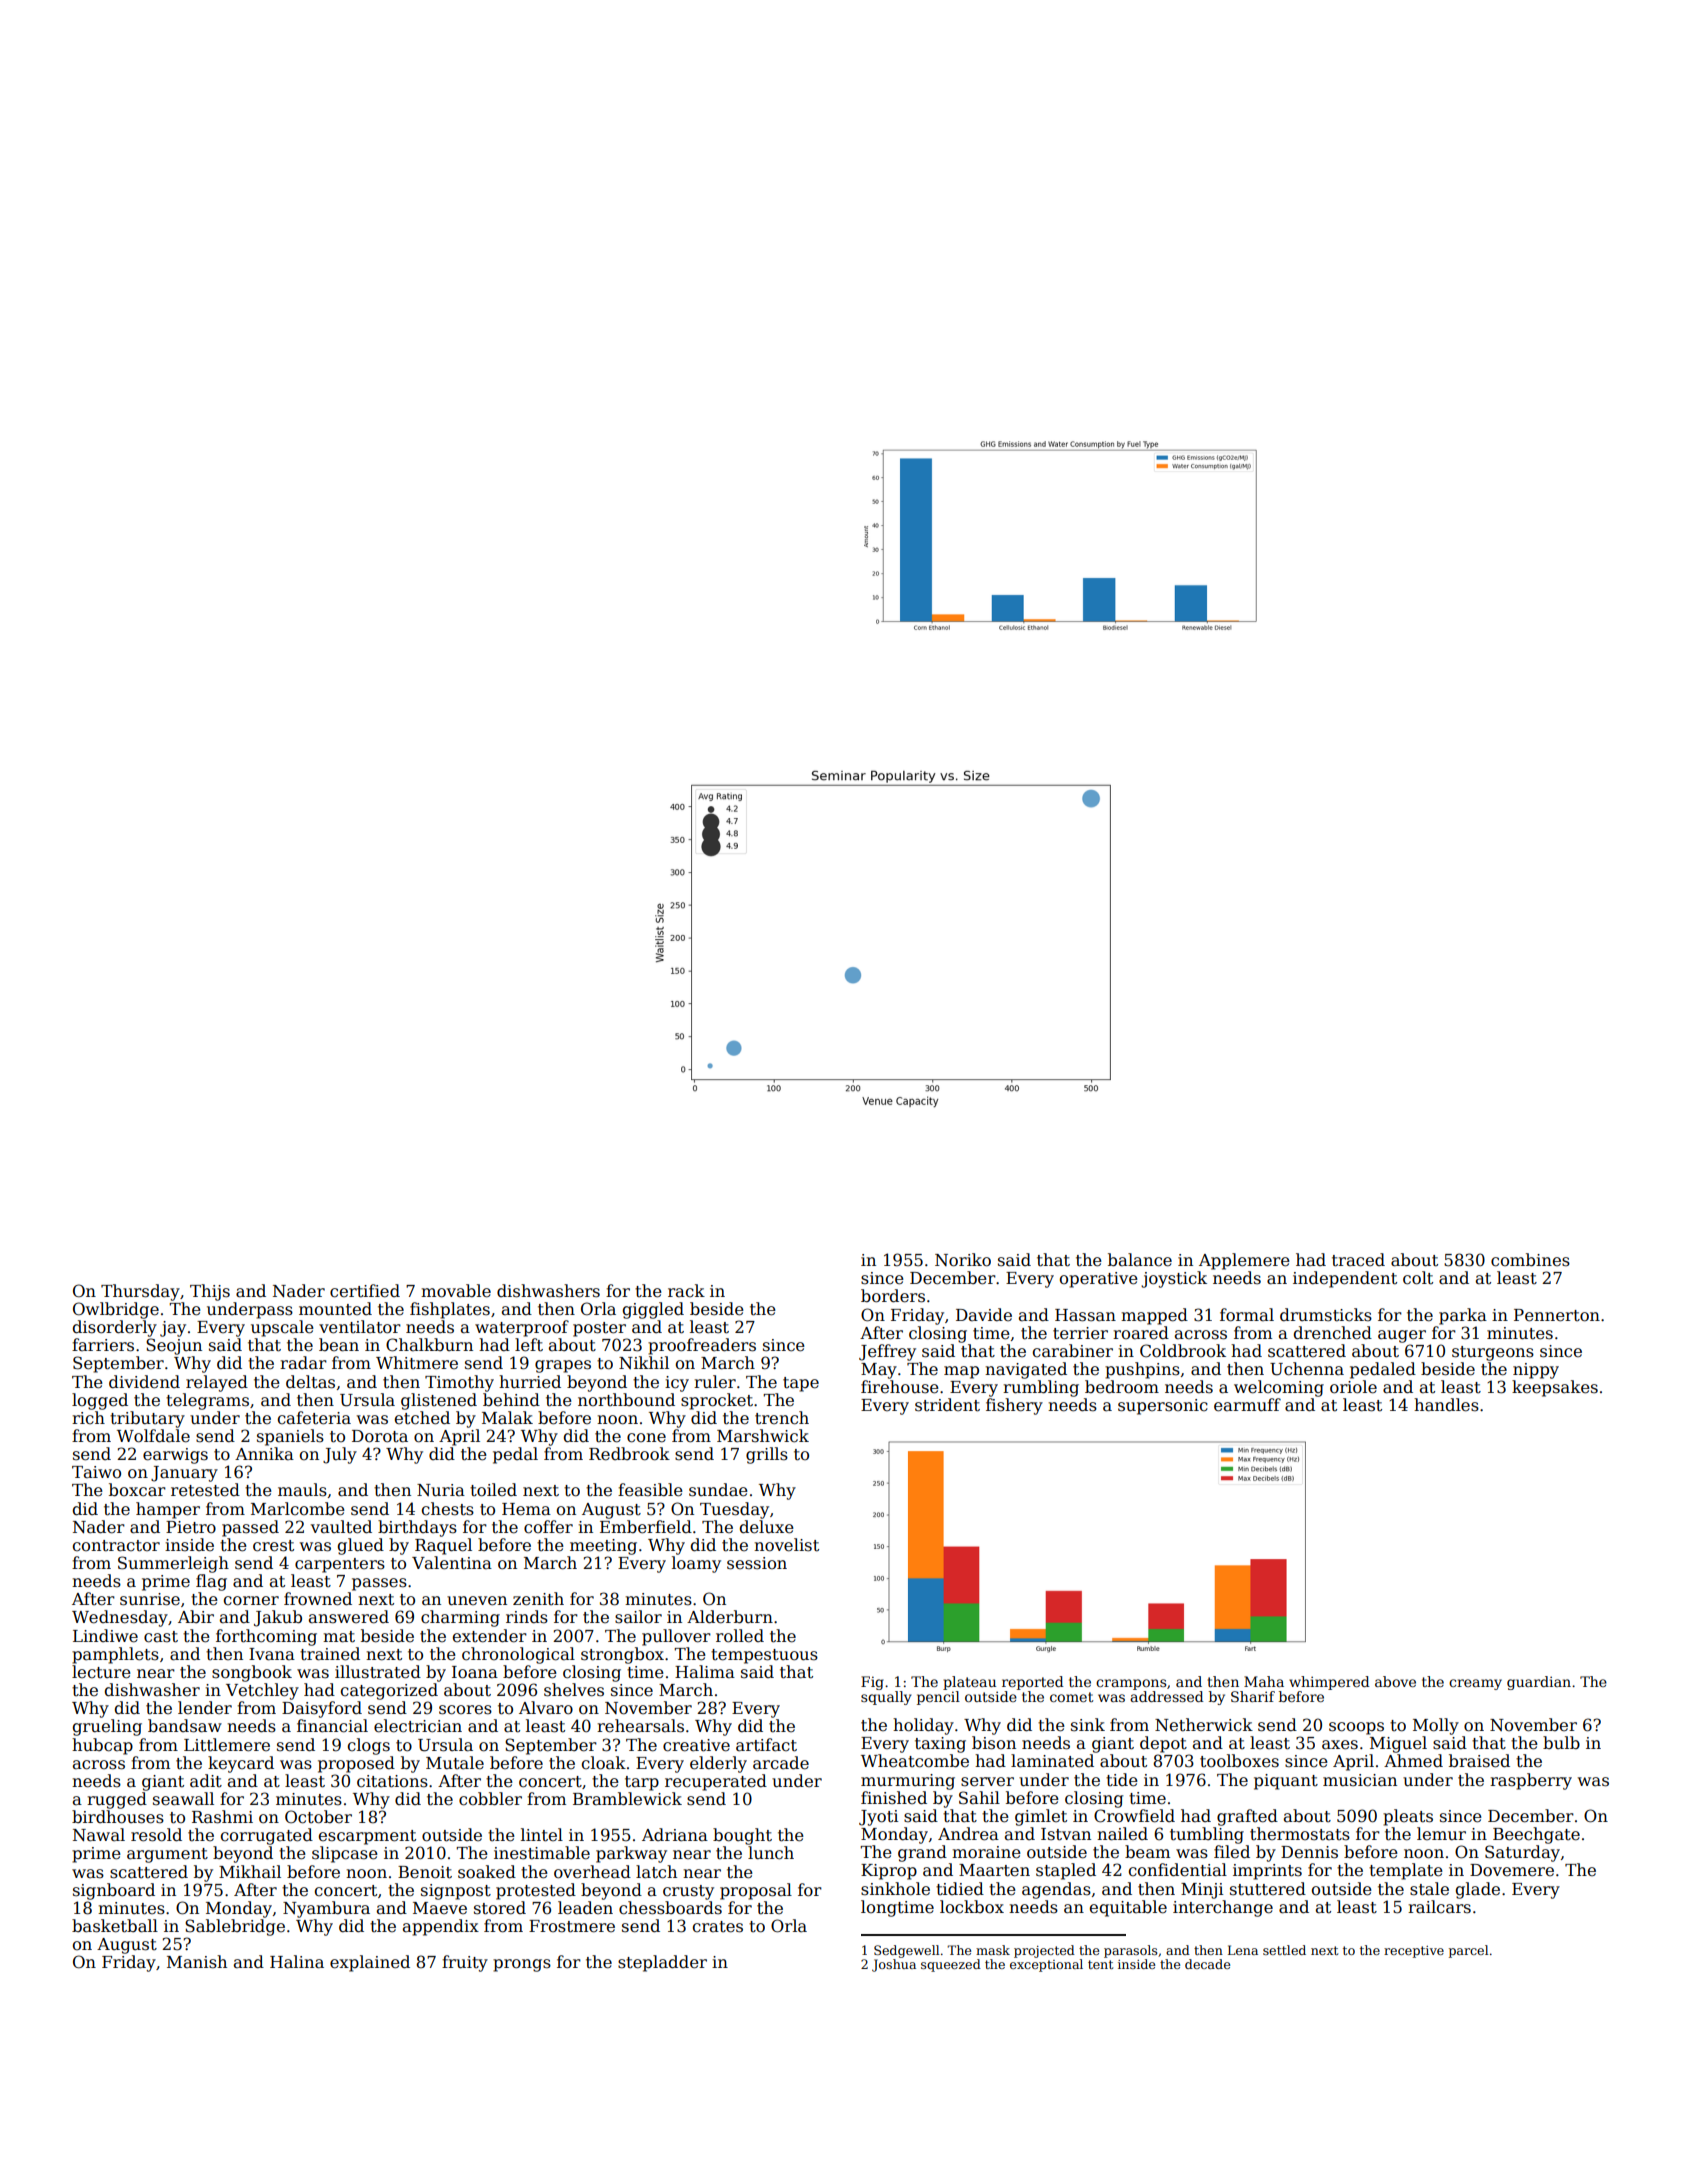  What do you see at coordinates (1468, 1951) in the screenshot?
I see `parcel` at bounding box center [1468, 1951].
